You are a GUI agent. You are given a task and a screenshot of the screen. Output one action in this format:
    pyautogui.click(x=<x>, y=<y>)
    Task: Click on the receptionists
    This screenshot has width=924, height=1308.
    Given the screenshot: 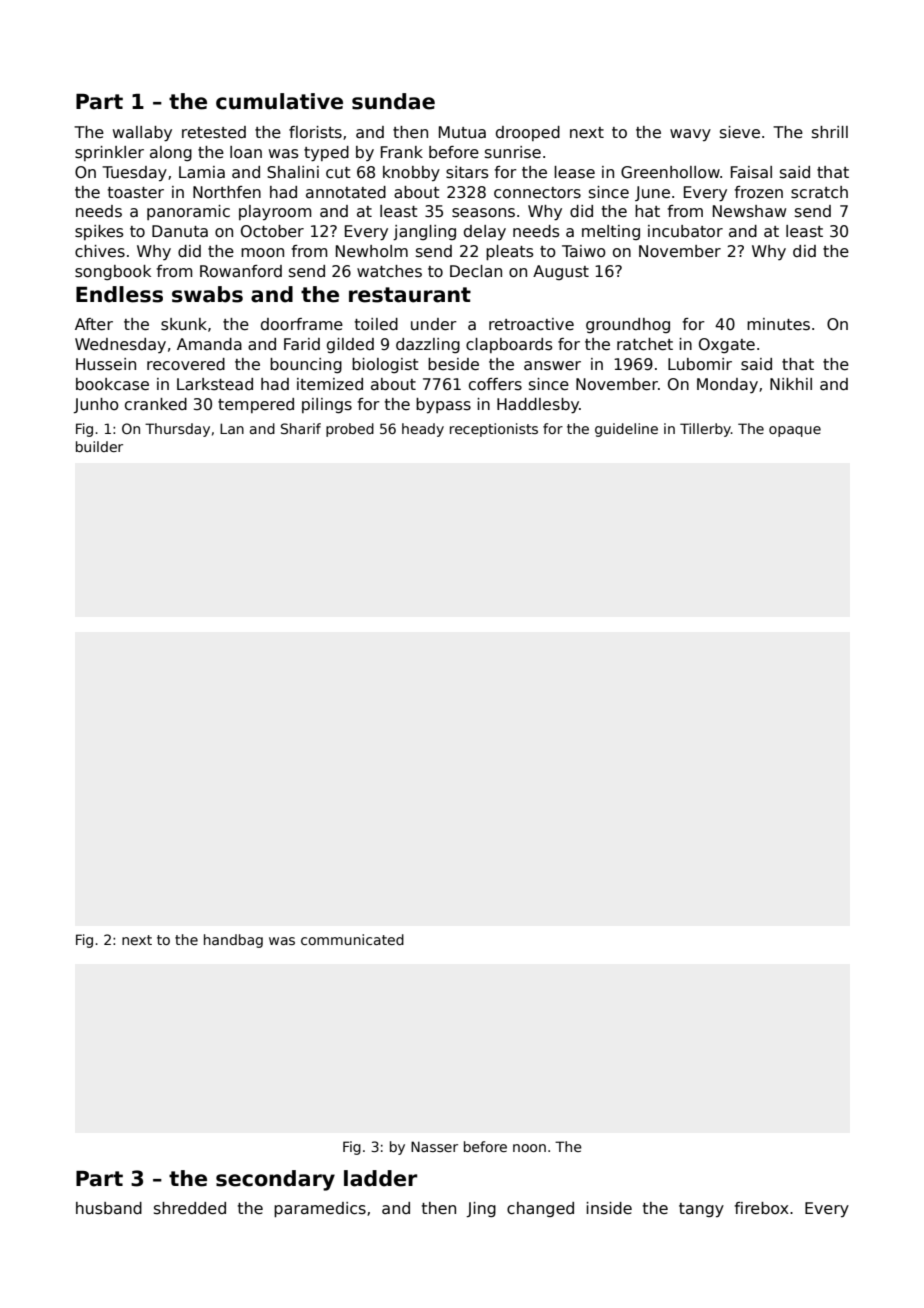 What is the action you would take?
    pyautogui.click(x=494, y=430)
